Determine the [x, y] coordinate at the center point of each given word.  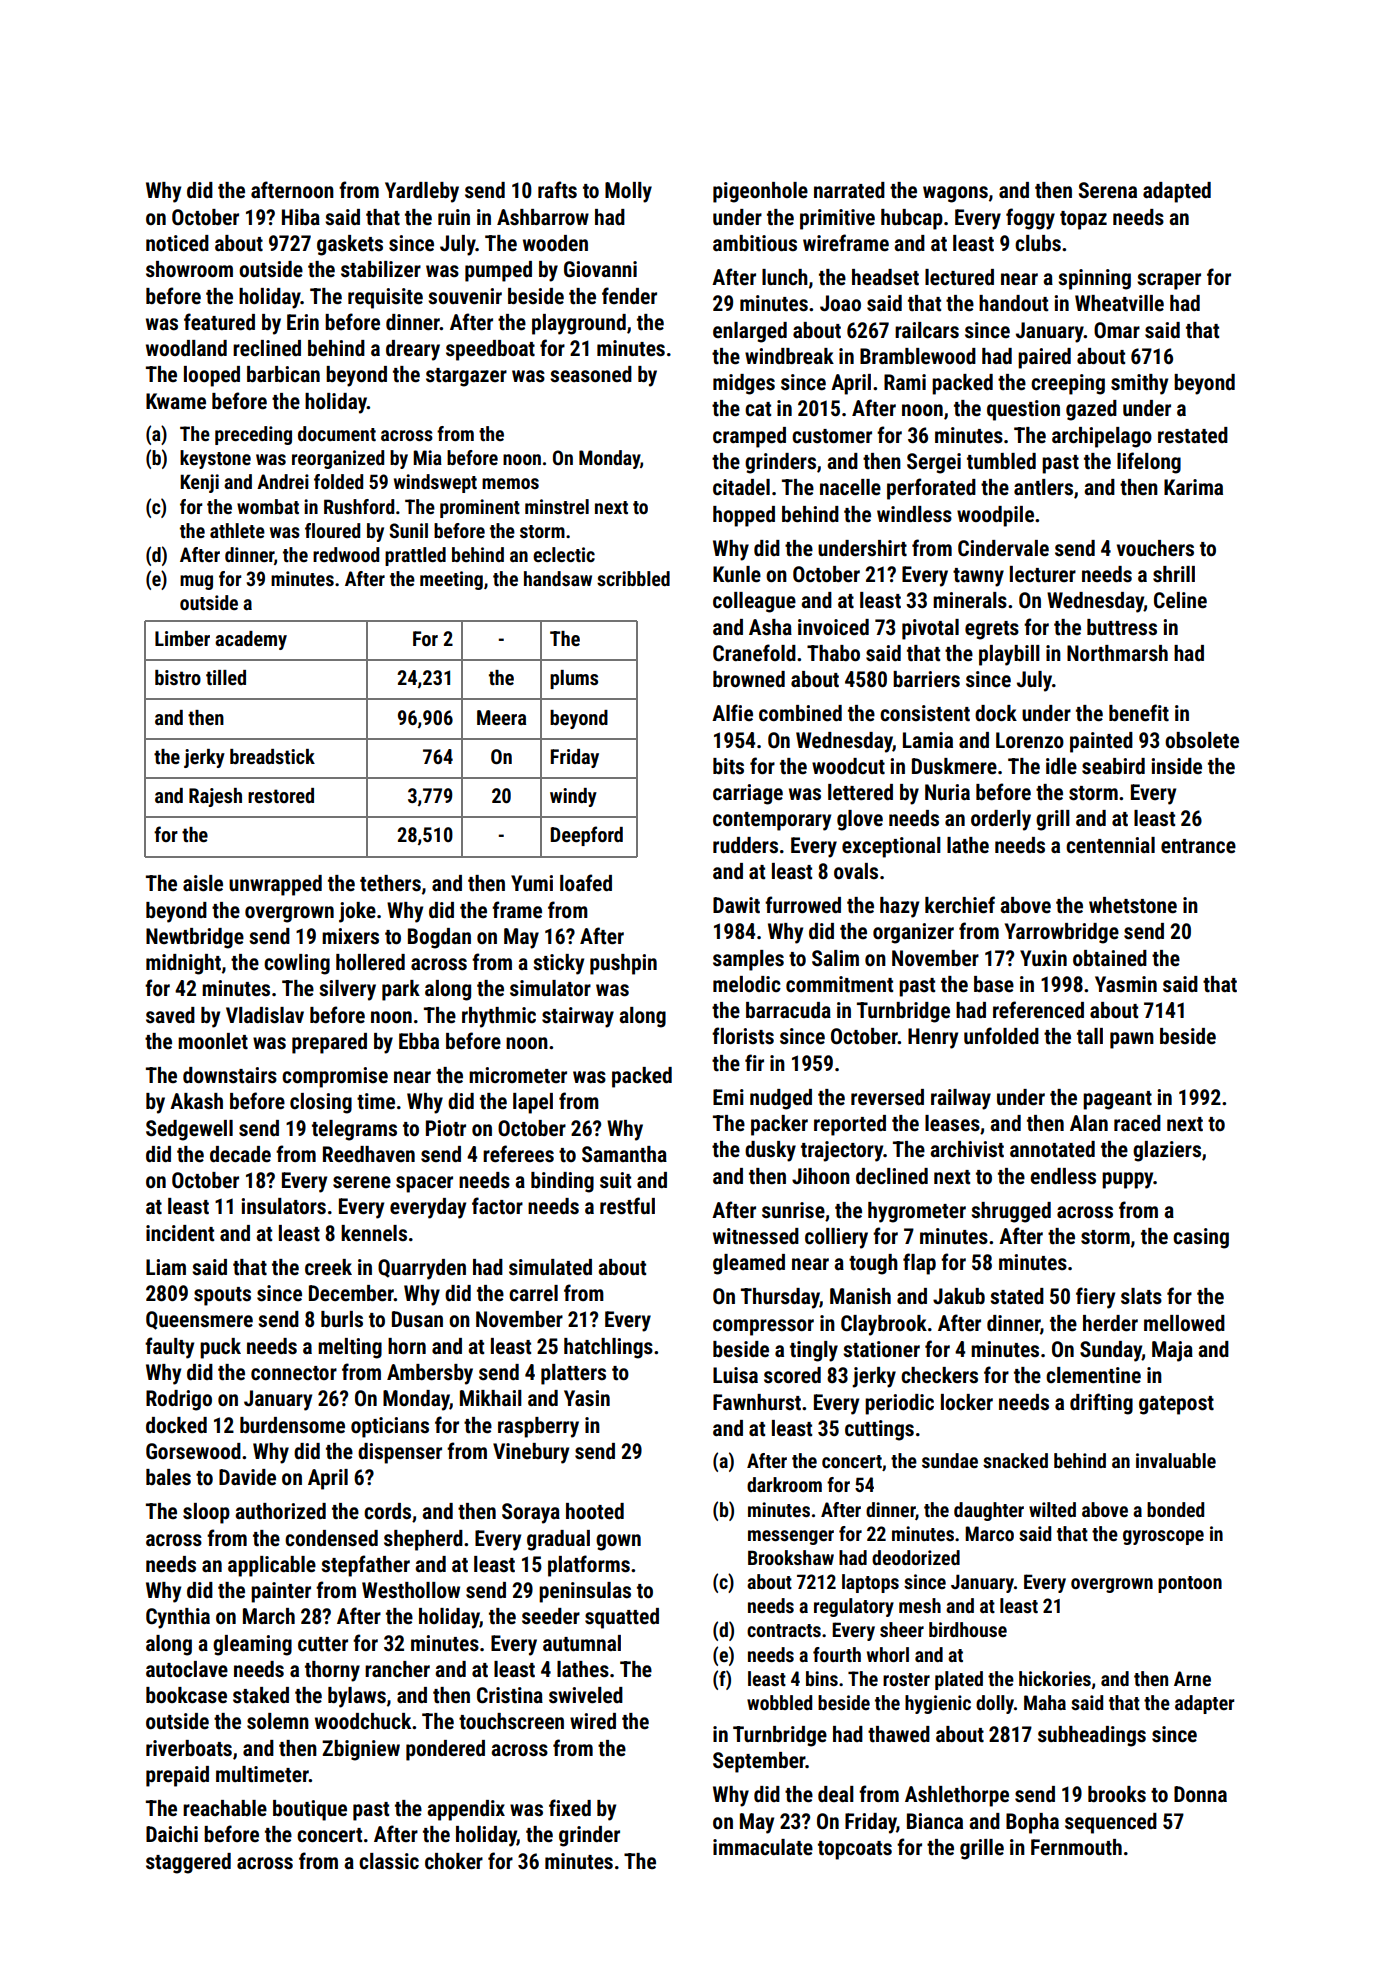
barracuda [788, 1010]
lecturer [1043, 574]
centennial [1110, 845]
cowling [297, 964]
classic [389, 1861]
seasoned [591, 374]
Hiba [301, 217]
